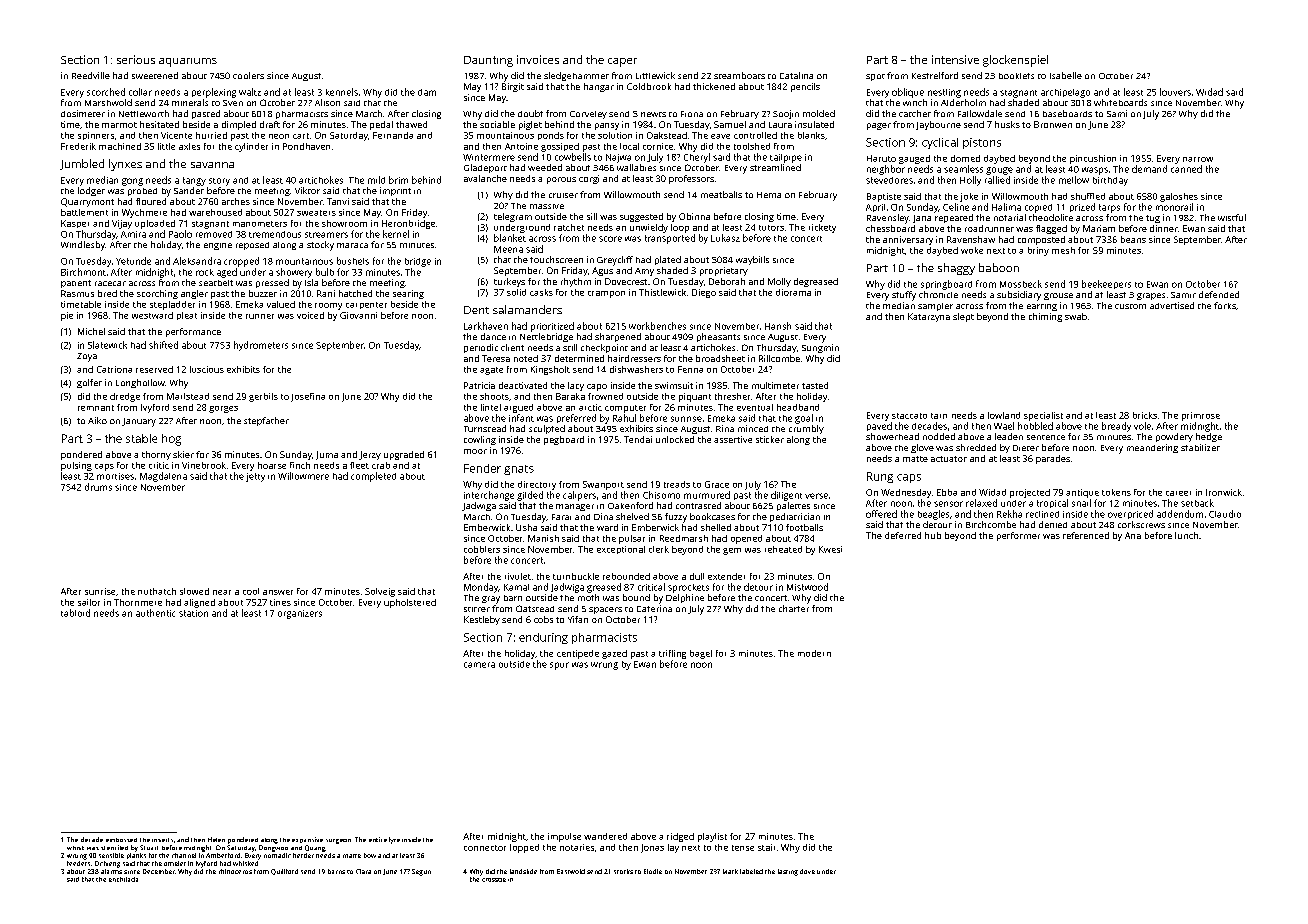 The width and height of the page is (1308, 924). I want to click on glockenspiel, so click(1015, 61).
